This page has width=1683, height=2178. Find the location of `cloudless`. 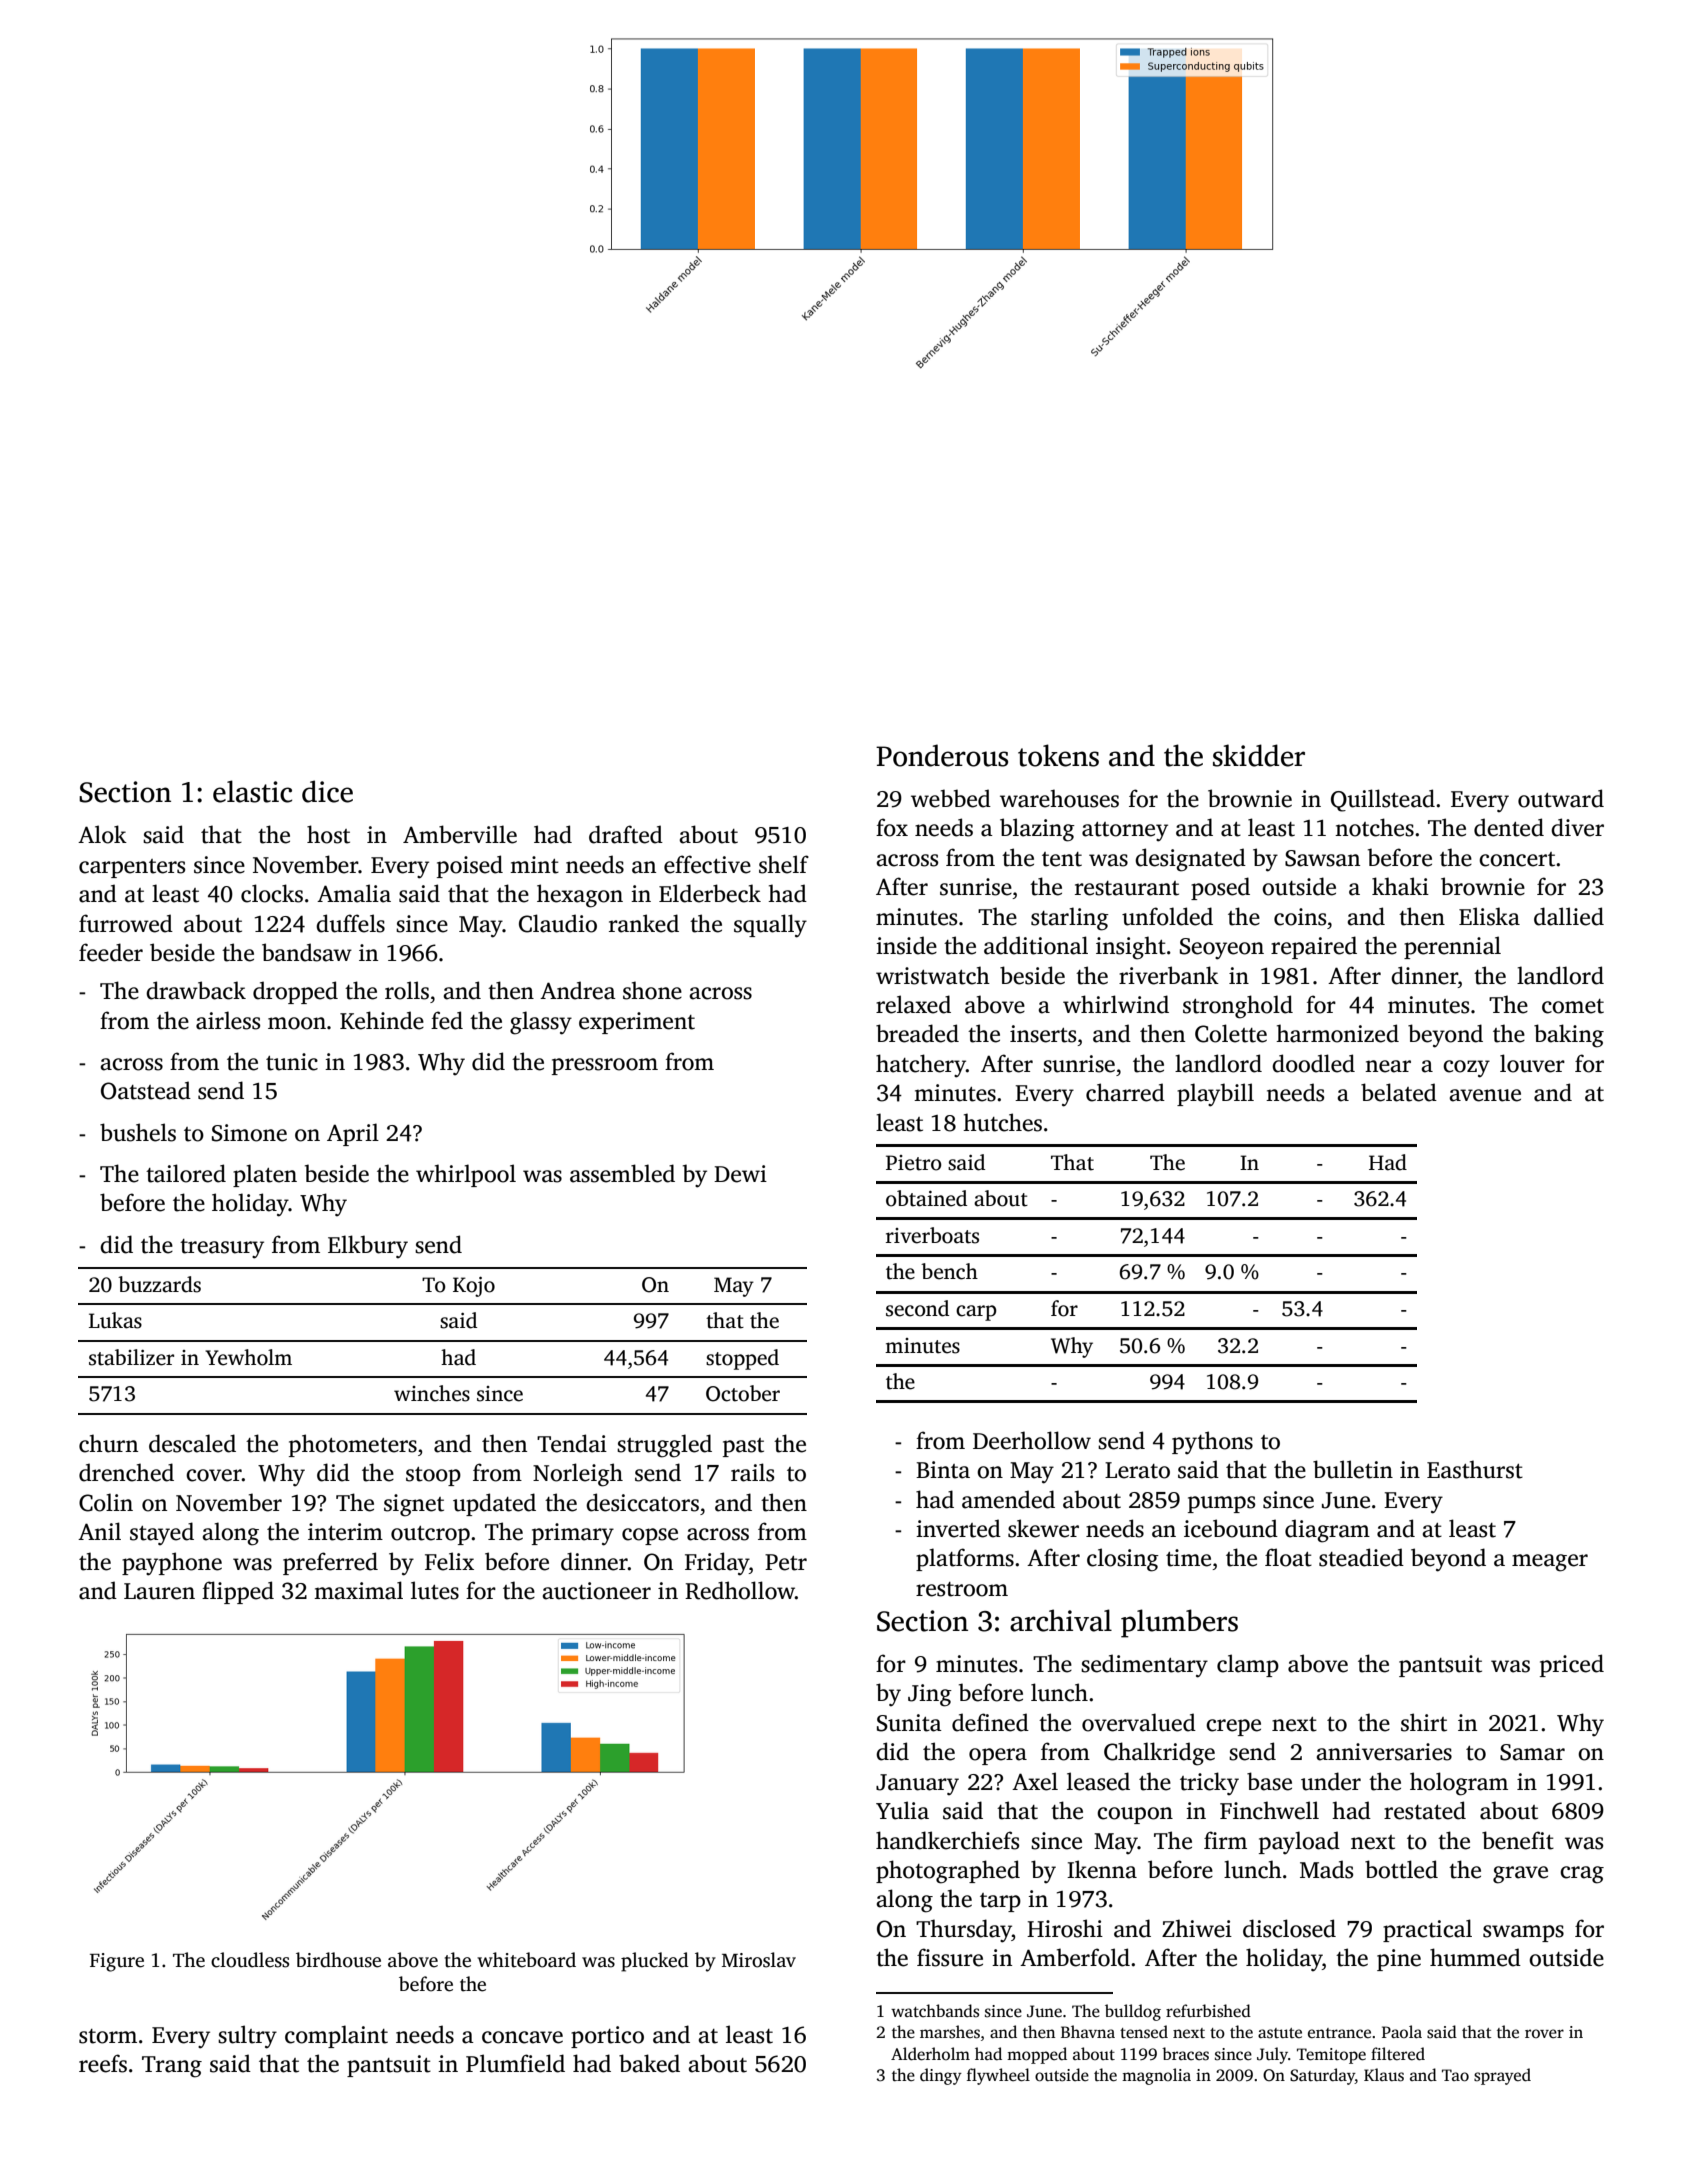

cloudless is located at coordinates (250, 1960).
